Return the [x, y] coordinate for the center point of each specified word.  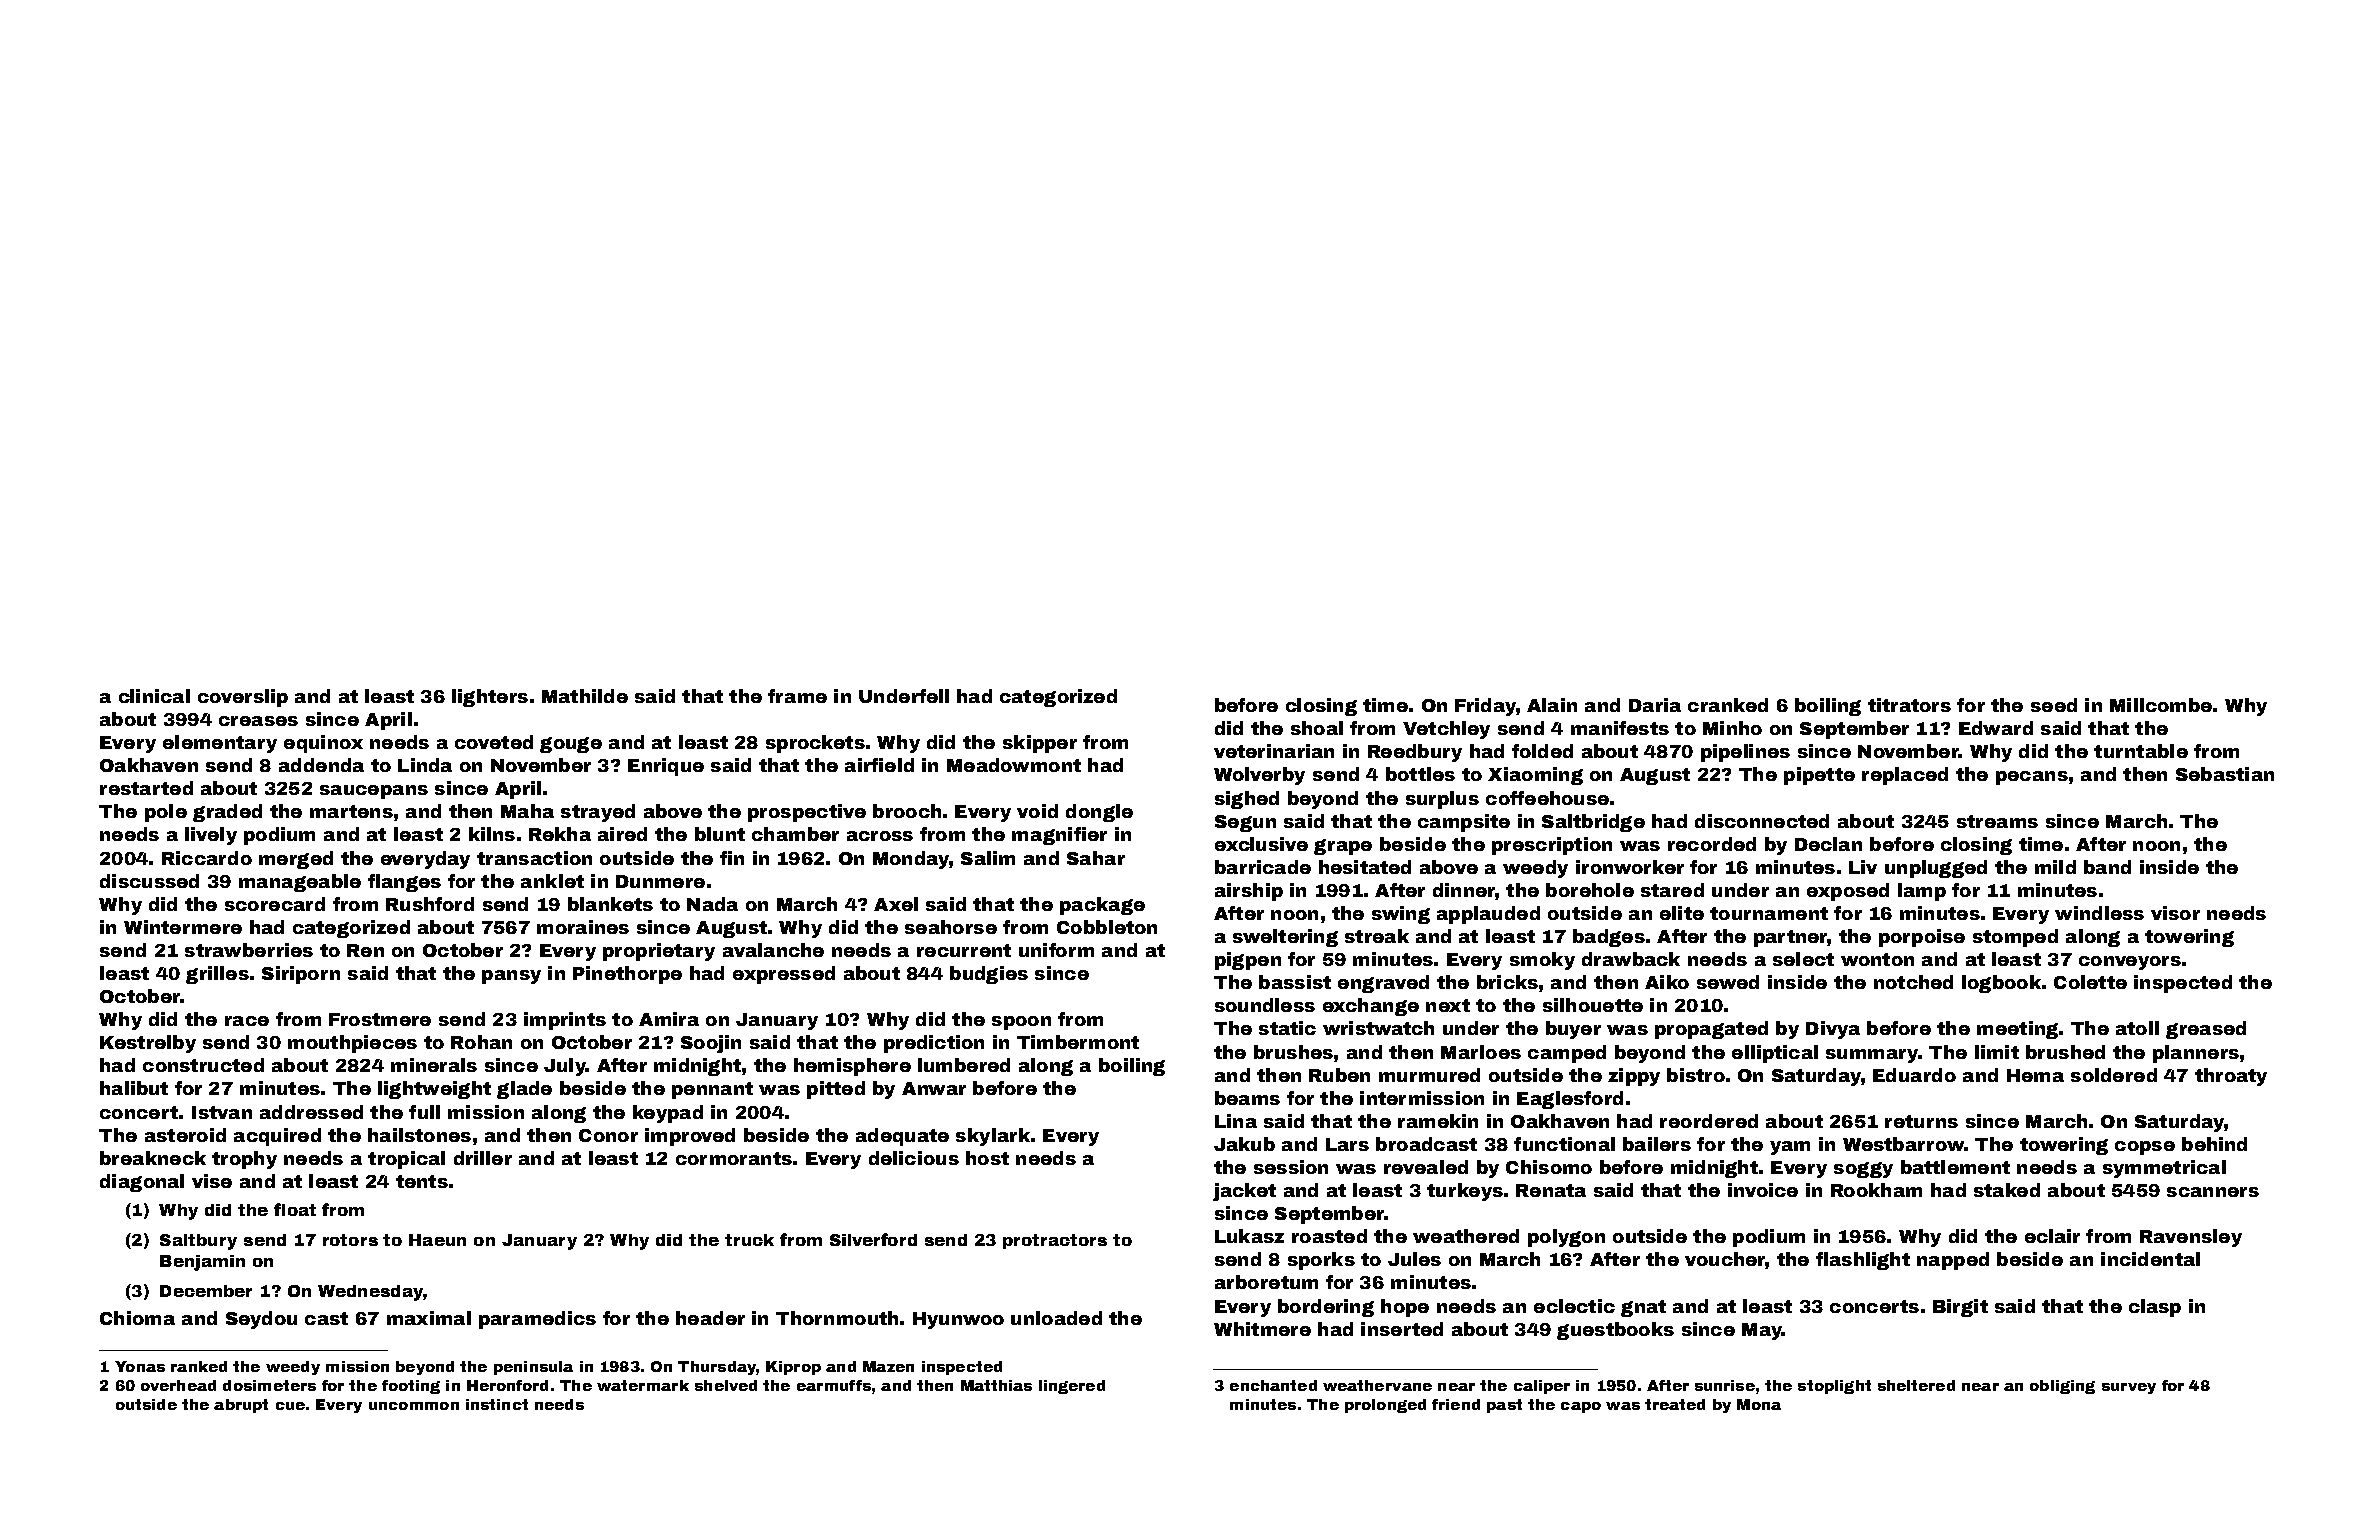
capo [1581, 1407]
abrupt [241, 1406]
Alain [1552, 705]
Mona [1759, 1404]
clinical [154, 696]
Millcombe [2161, 705]
